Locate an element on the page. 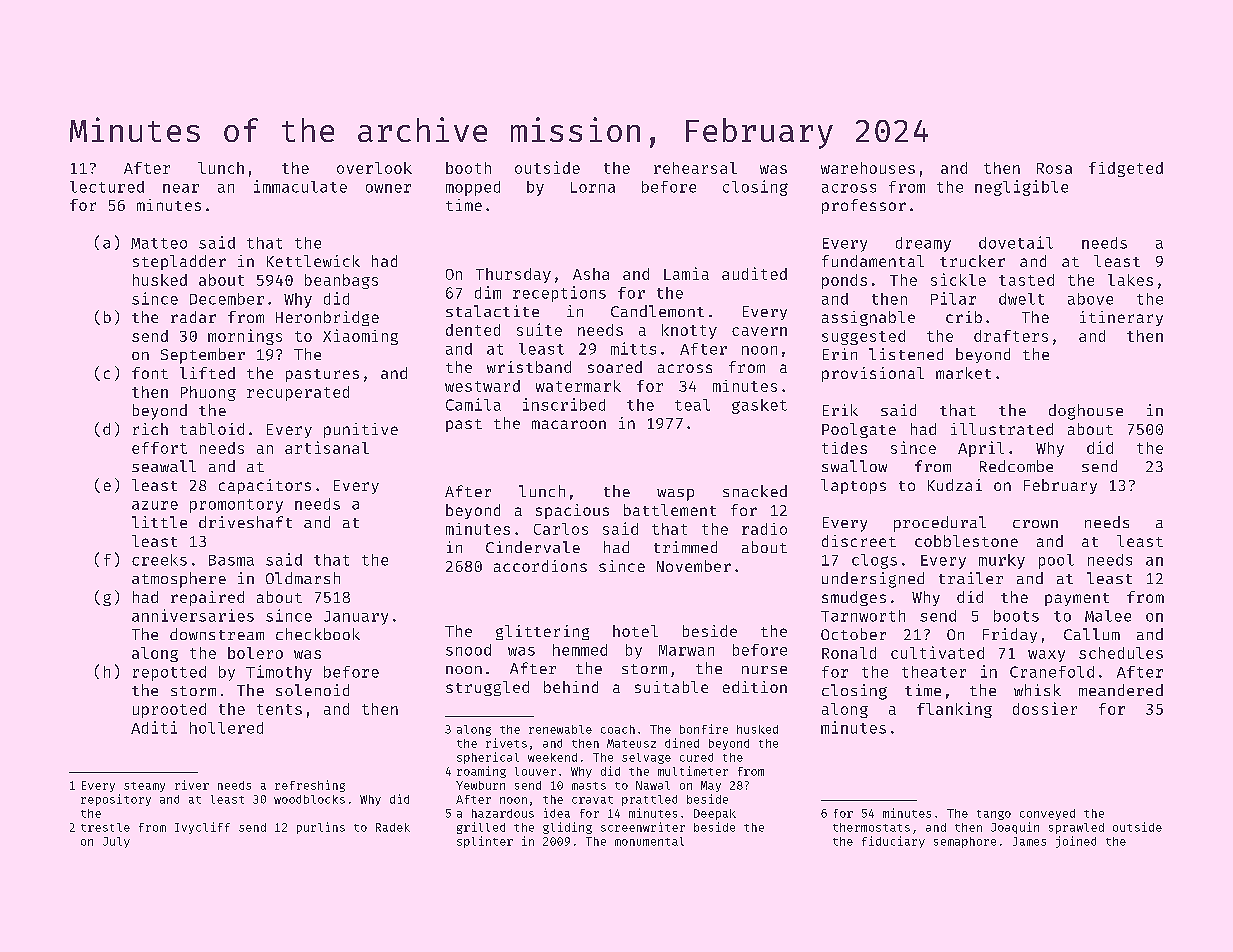 The image size is (1233, 952). mopped is located at coordinates (473, 188).
